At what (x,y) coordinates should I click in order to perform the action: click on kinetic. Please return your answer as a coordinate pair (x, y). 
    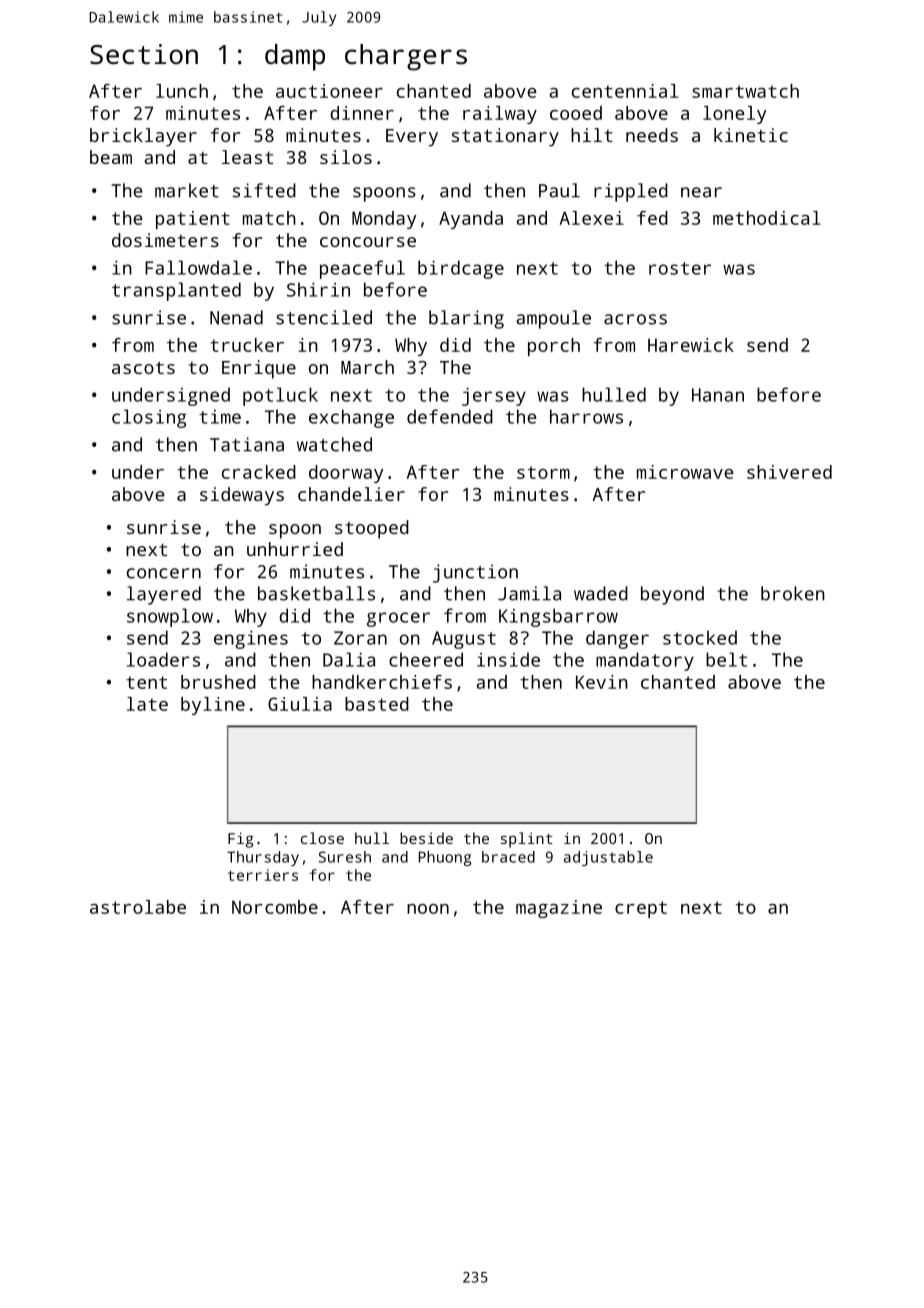
    Looking at the image, I should click on (751, 135).
